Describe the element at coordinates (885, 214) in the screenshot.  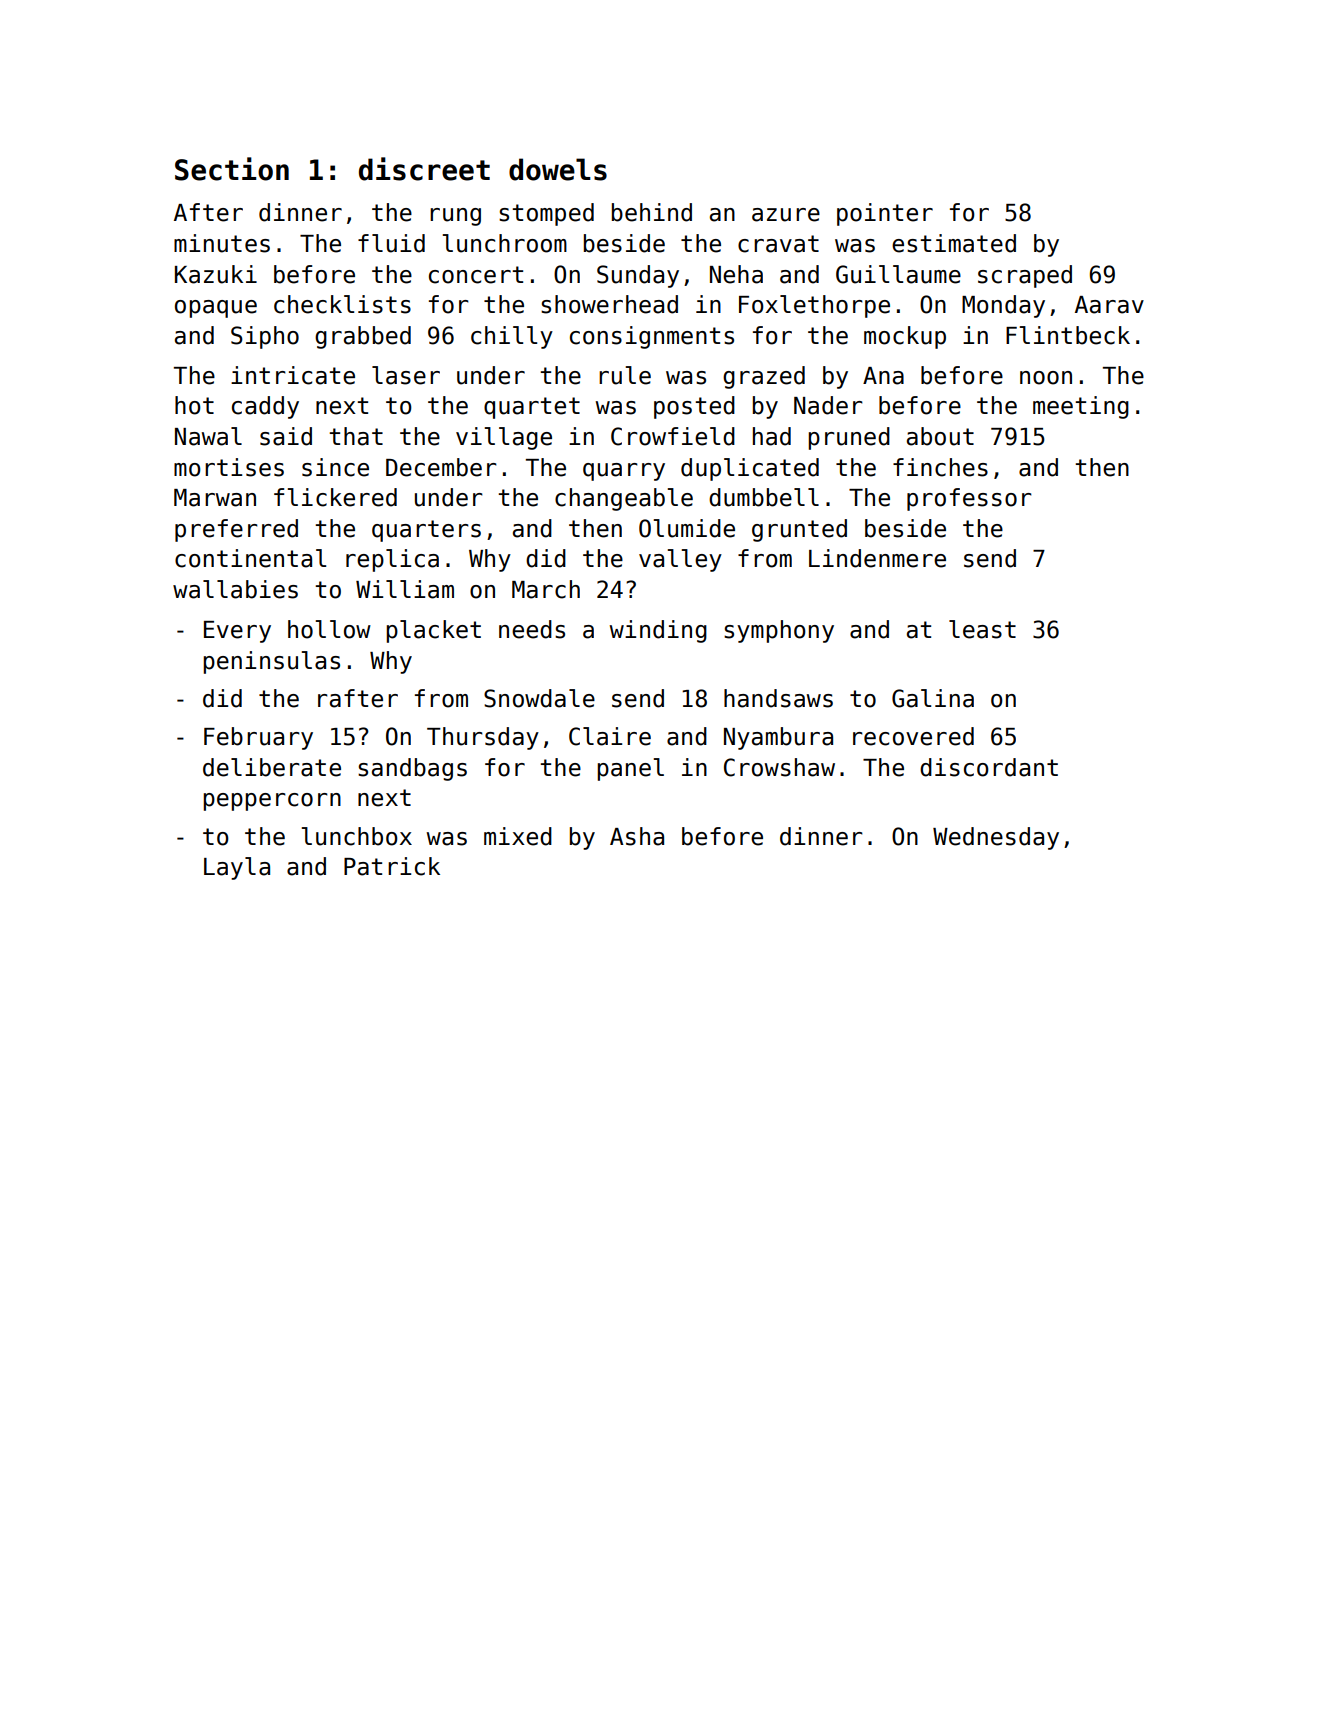
I see `pointer` at that location.
